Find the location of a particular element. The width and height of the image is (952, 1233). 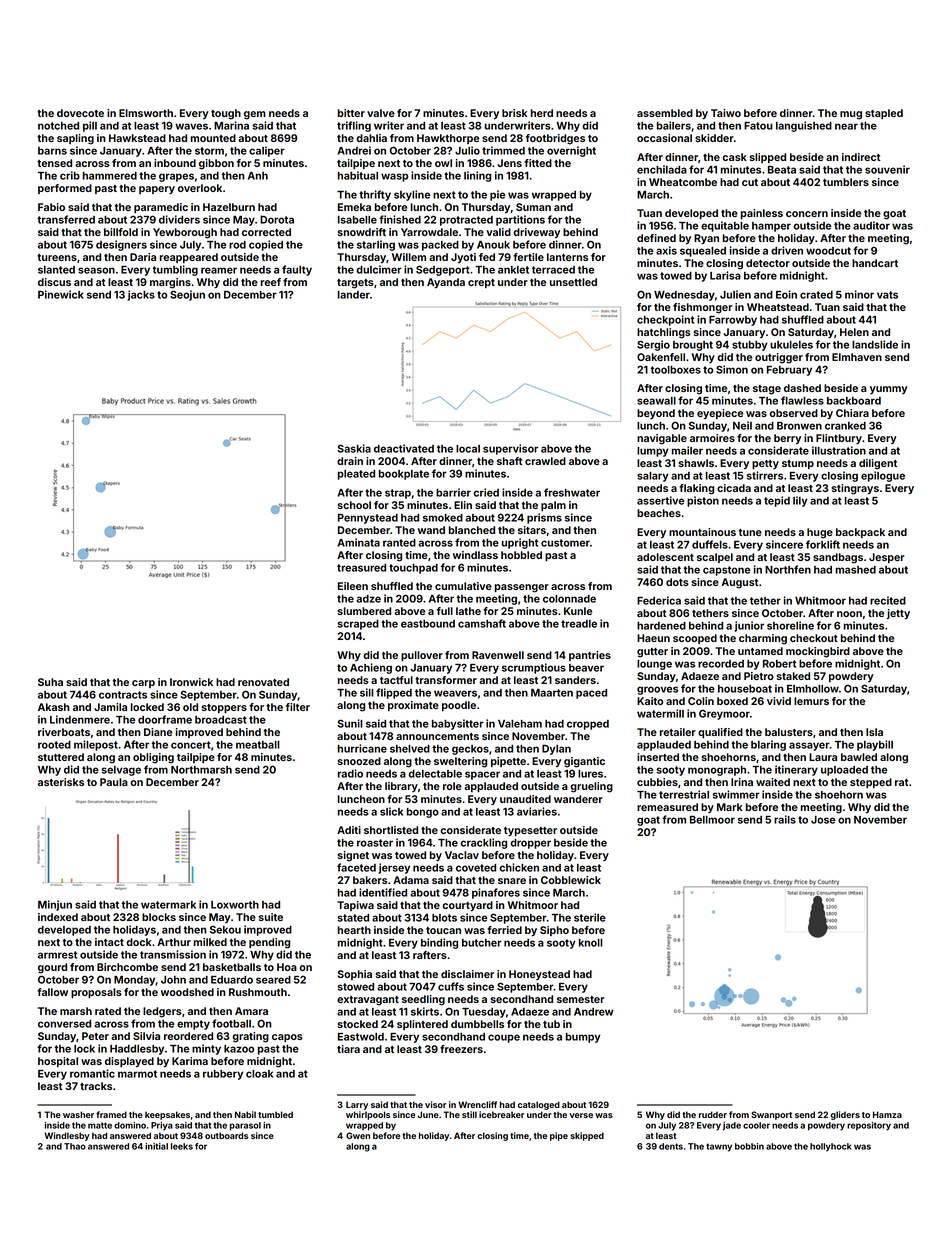

pleated is located at coordinates (356, 475).
